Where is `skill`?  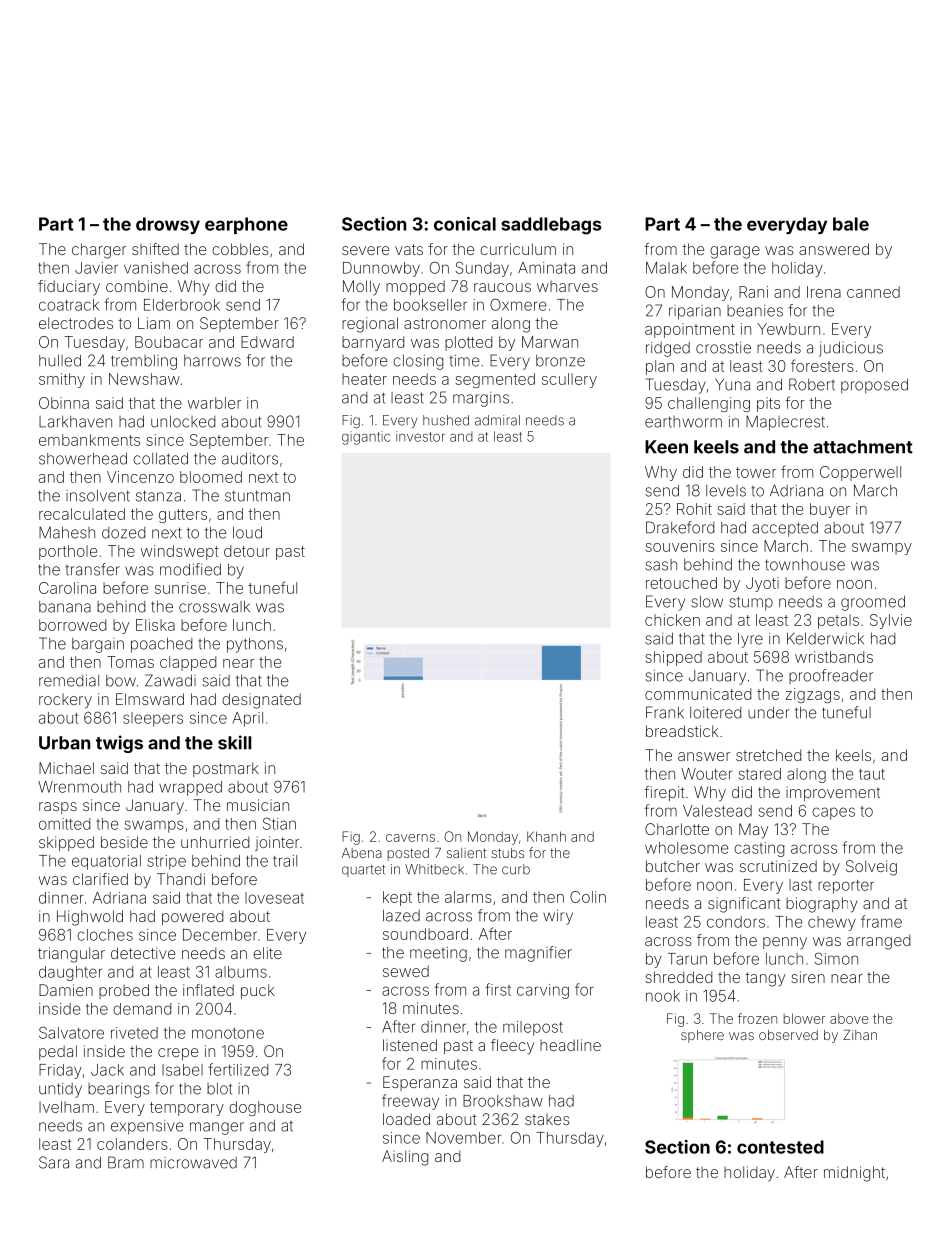
skill is located at coordinates (234, 742).
